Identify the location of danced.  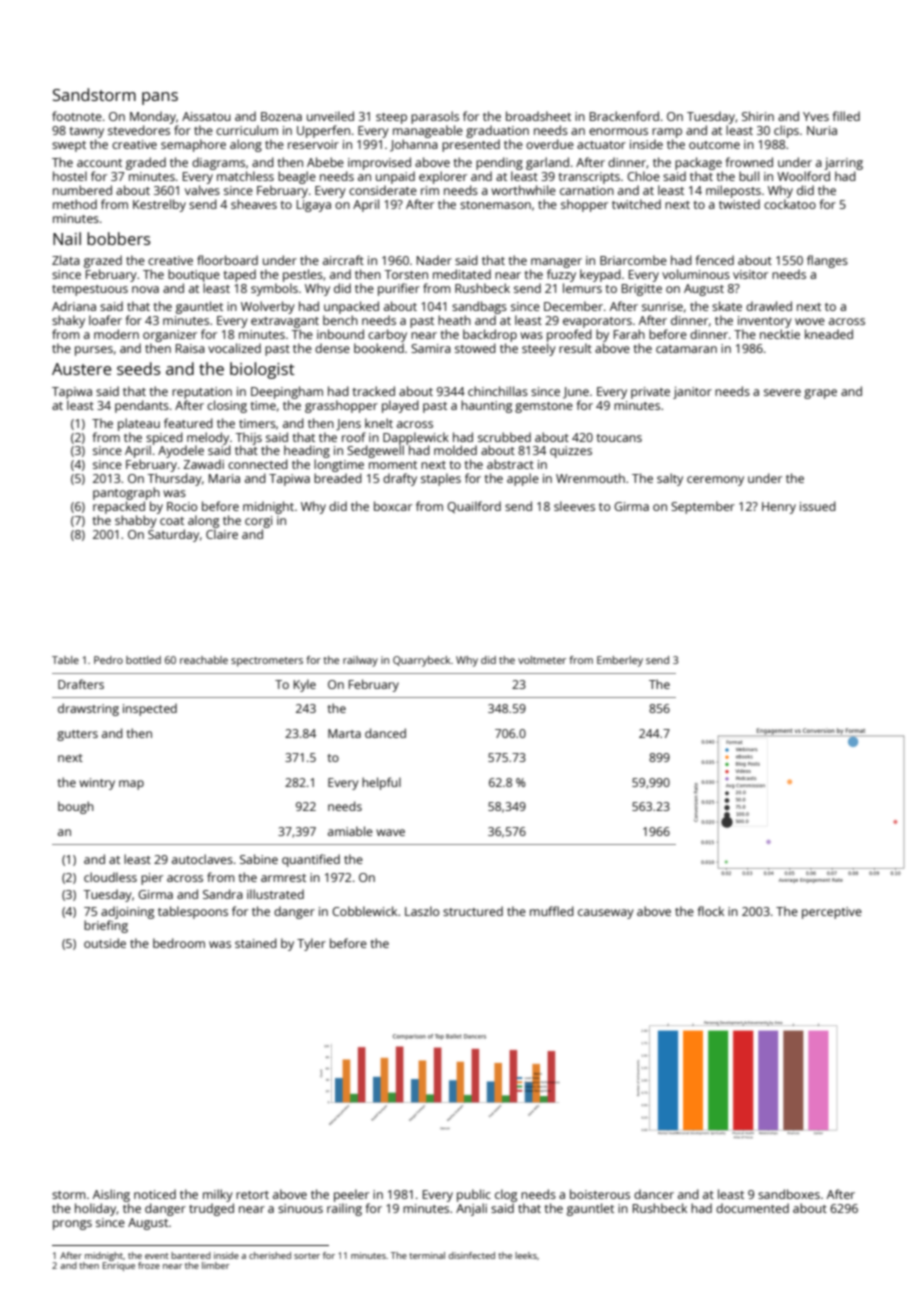
(385, 733).
